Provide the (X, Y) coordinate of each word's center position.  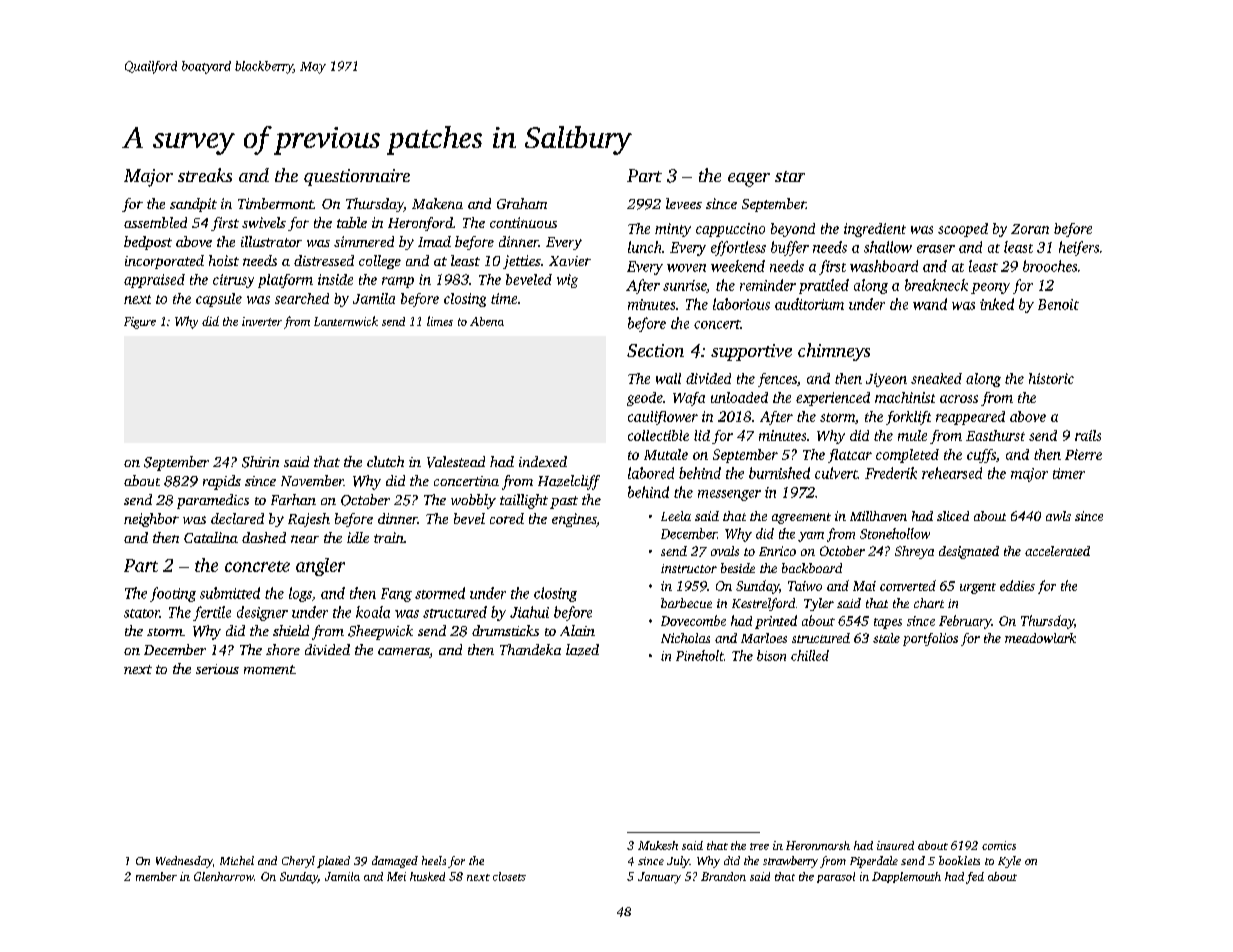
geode (645, 399)
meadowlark (1040, 638)
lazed (582, 650)
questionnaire (357, 177)
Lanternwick (346, 321)
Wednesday (184, 862)
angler (320, 567)
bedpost (148, 243)
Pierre (1083, 454)
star (790, 176)
